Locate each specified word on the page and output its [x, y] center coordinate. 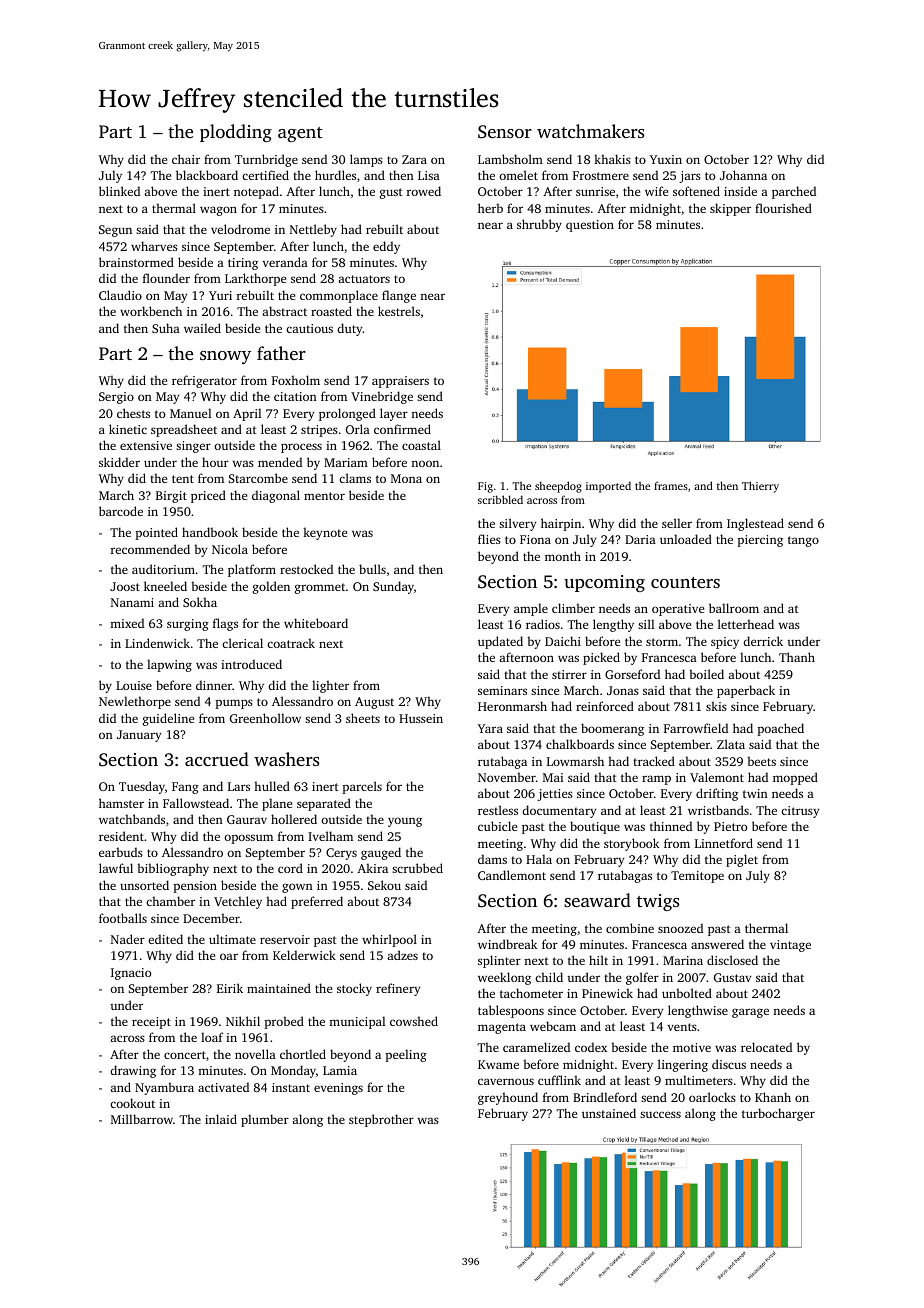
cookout [132, 1103]
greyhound [508, 1098]
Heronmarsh [512, 706]
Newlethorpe [135, 702]
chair [186, 159]
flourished [783, 208]
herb [490, 208]
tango [803, 541]
